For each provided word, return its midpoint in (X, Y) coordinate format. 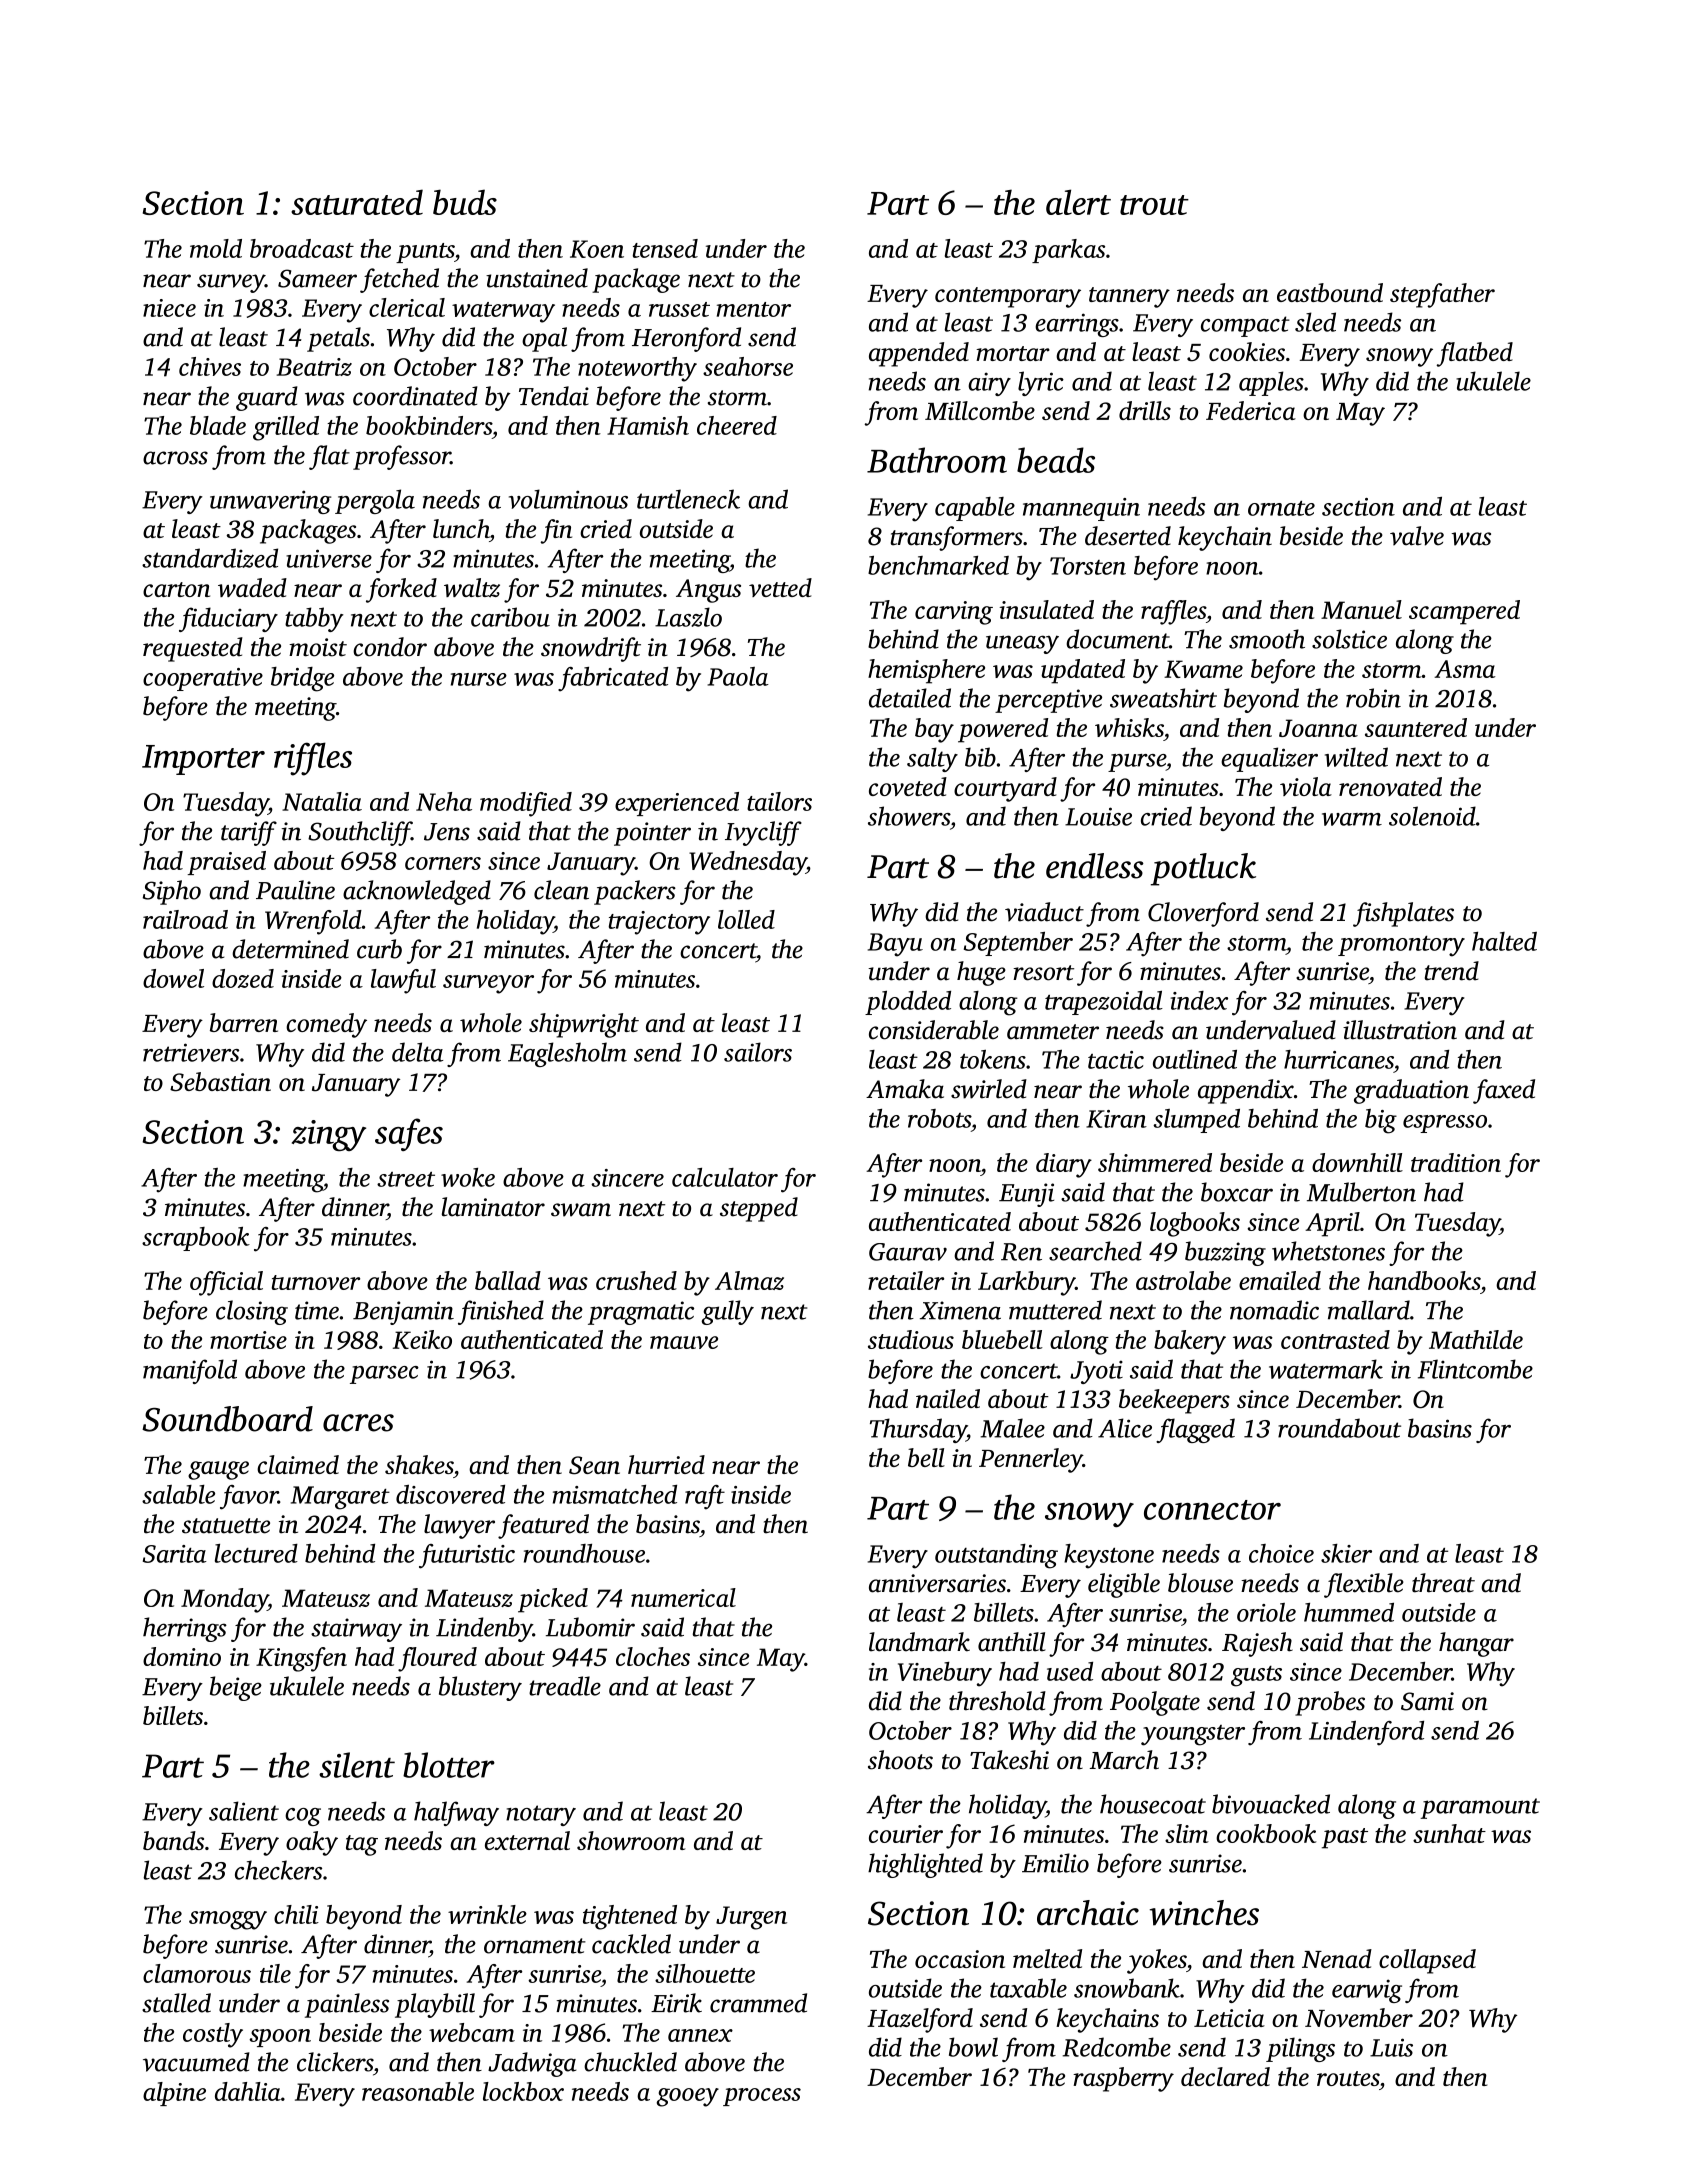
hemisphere (926, 671)
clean (561, 890)
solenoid (1432, 816)
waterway (503, 312)
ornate (1281, 508)
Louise (1098, 816)
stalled (176, 2003)
